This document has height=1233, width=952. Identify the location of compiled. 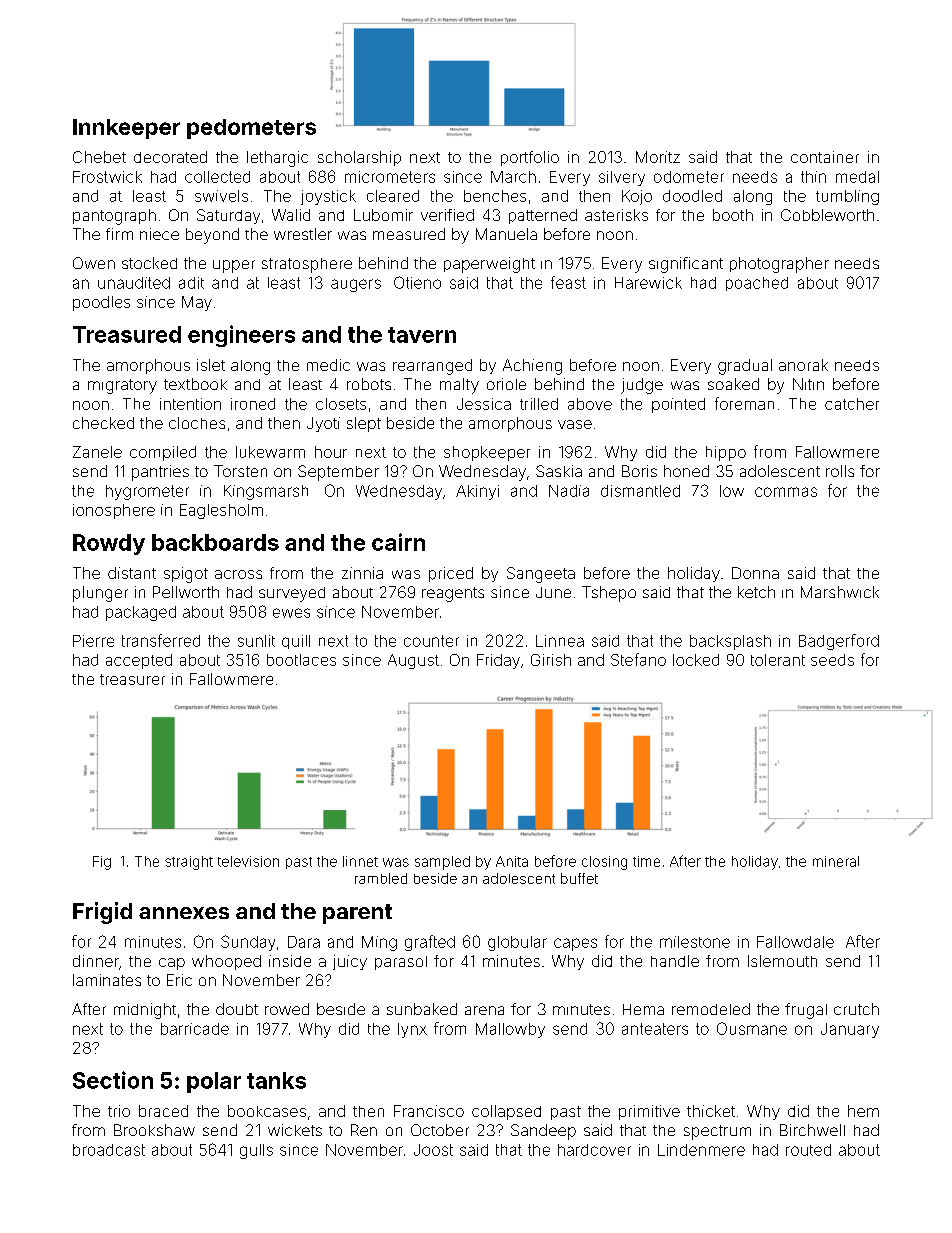
(163, 453).
